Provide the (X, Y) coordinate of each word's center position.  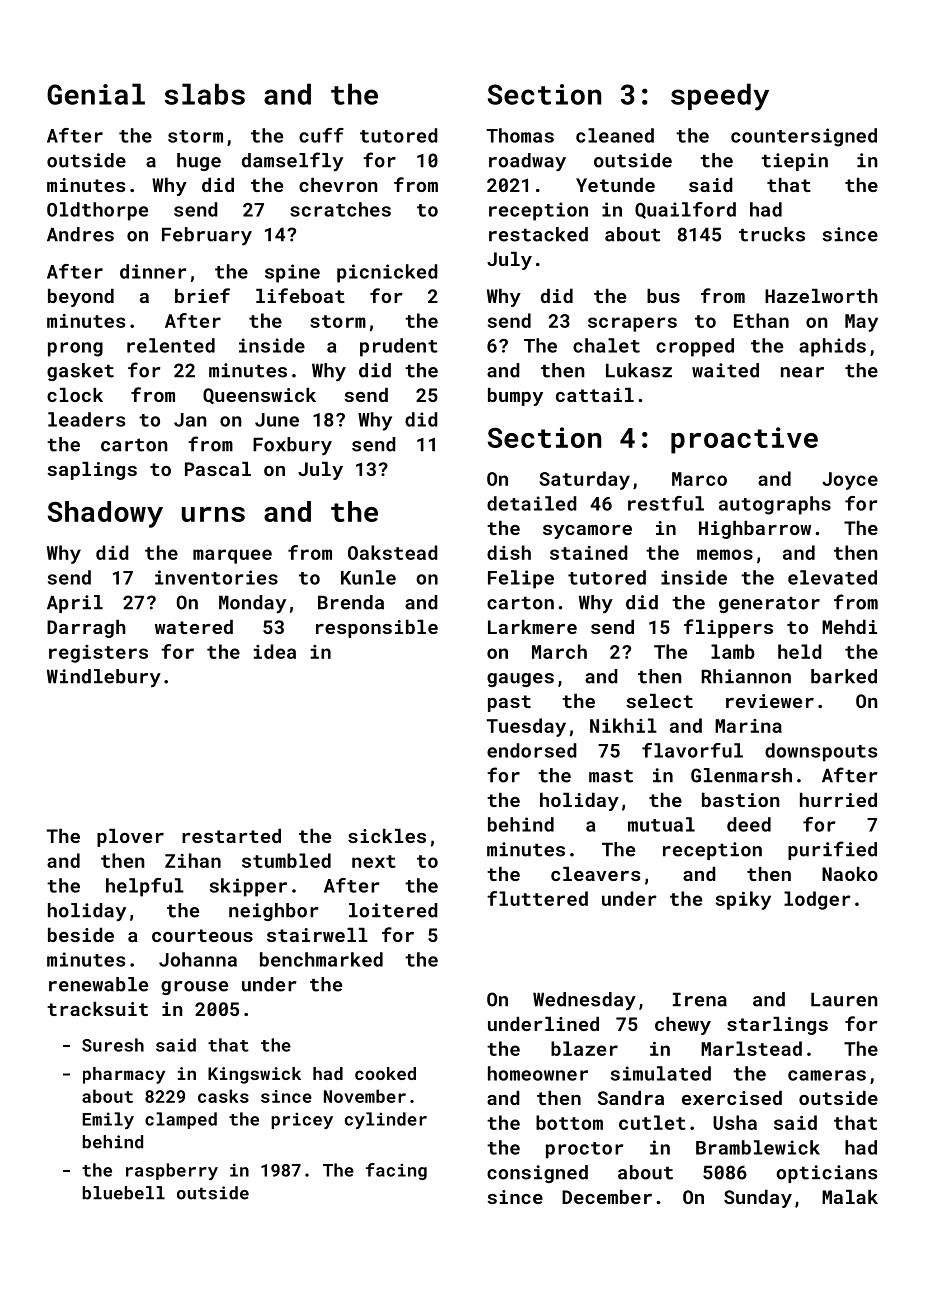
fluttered (537, 898)
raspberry (172, 1171)
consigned (537, 1174)
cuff (321, 135)
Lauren (844, 999)
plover (130, 838)
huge (199, 162)
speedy (720, 97)
